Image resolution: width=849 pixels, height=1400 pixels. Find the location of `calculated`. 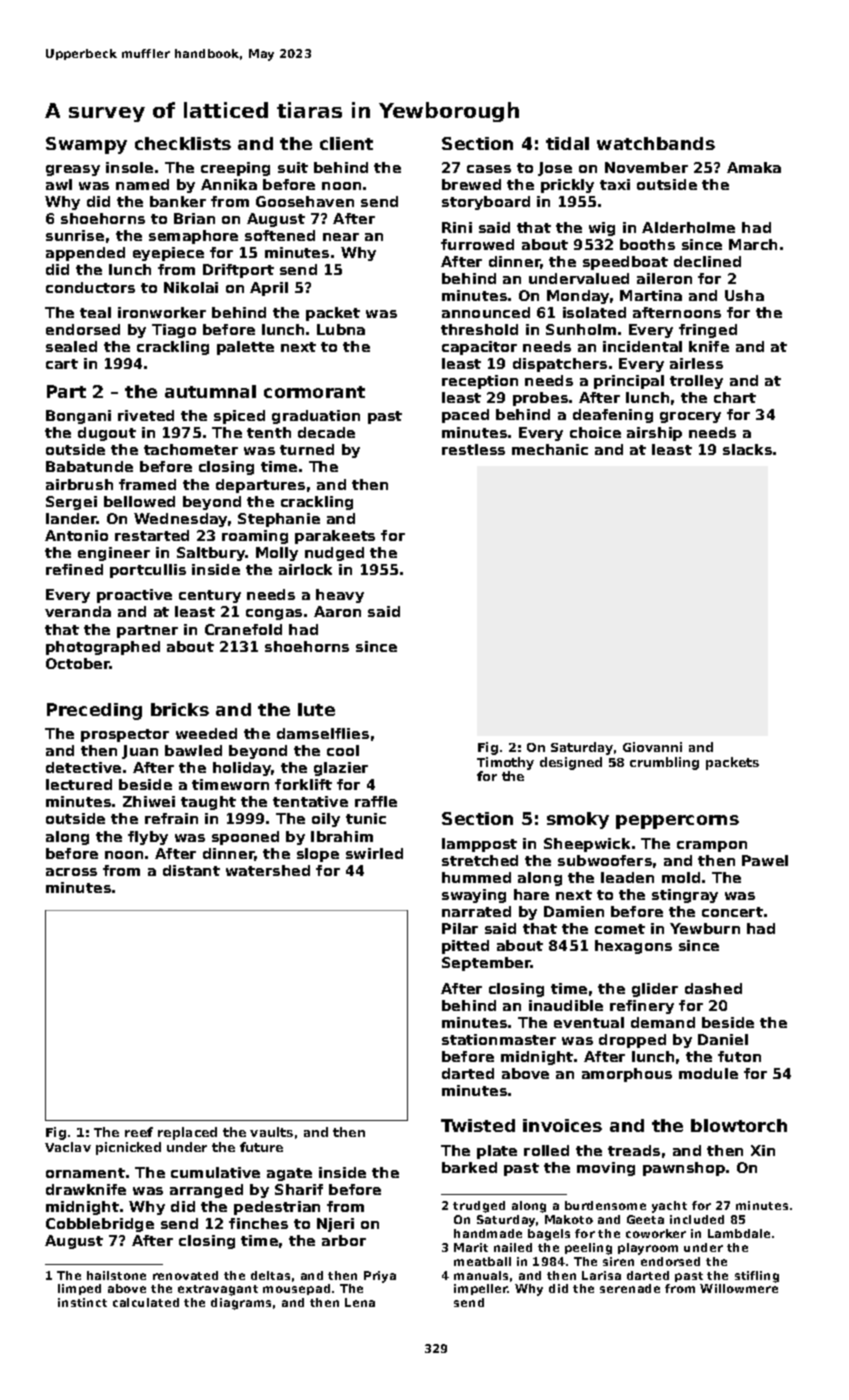

calculated is located at coordinates (146, 1302).
